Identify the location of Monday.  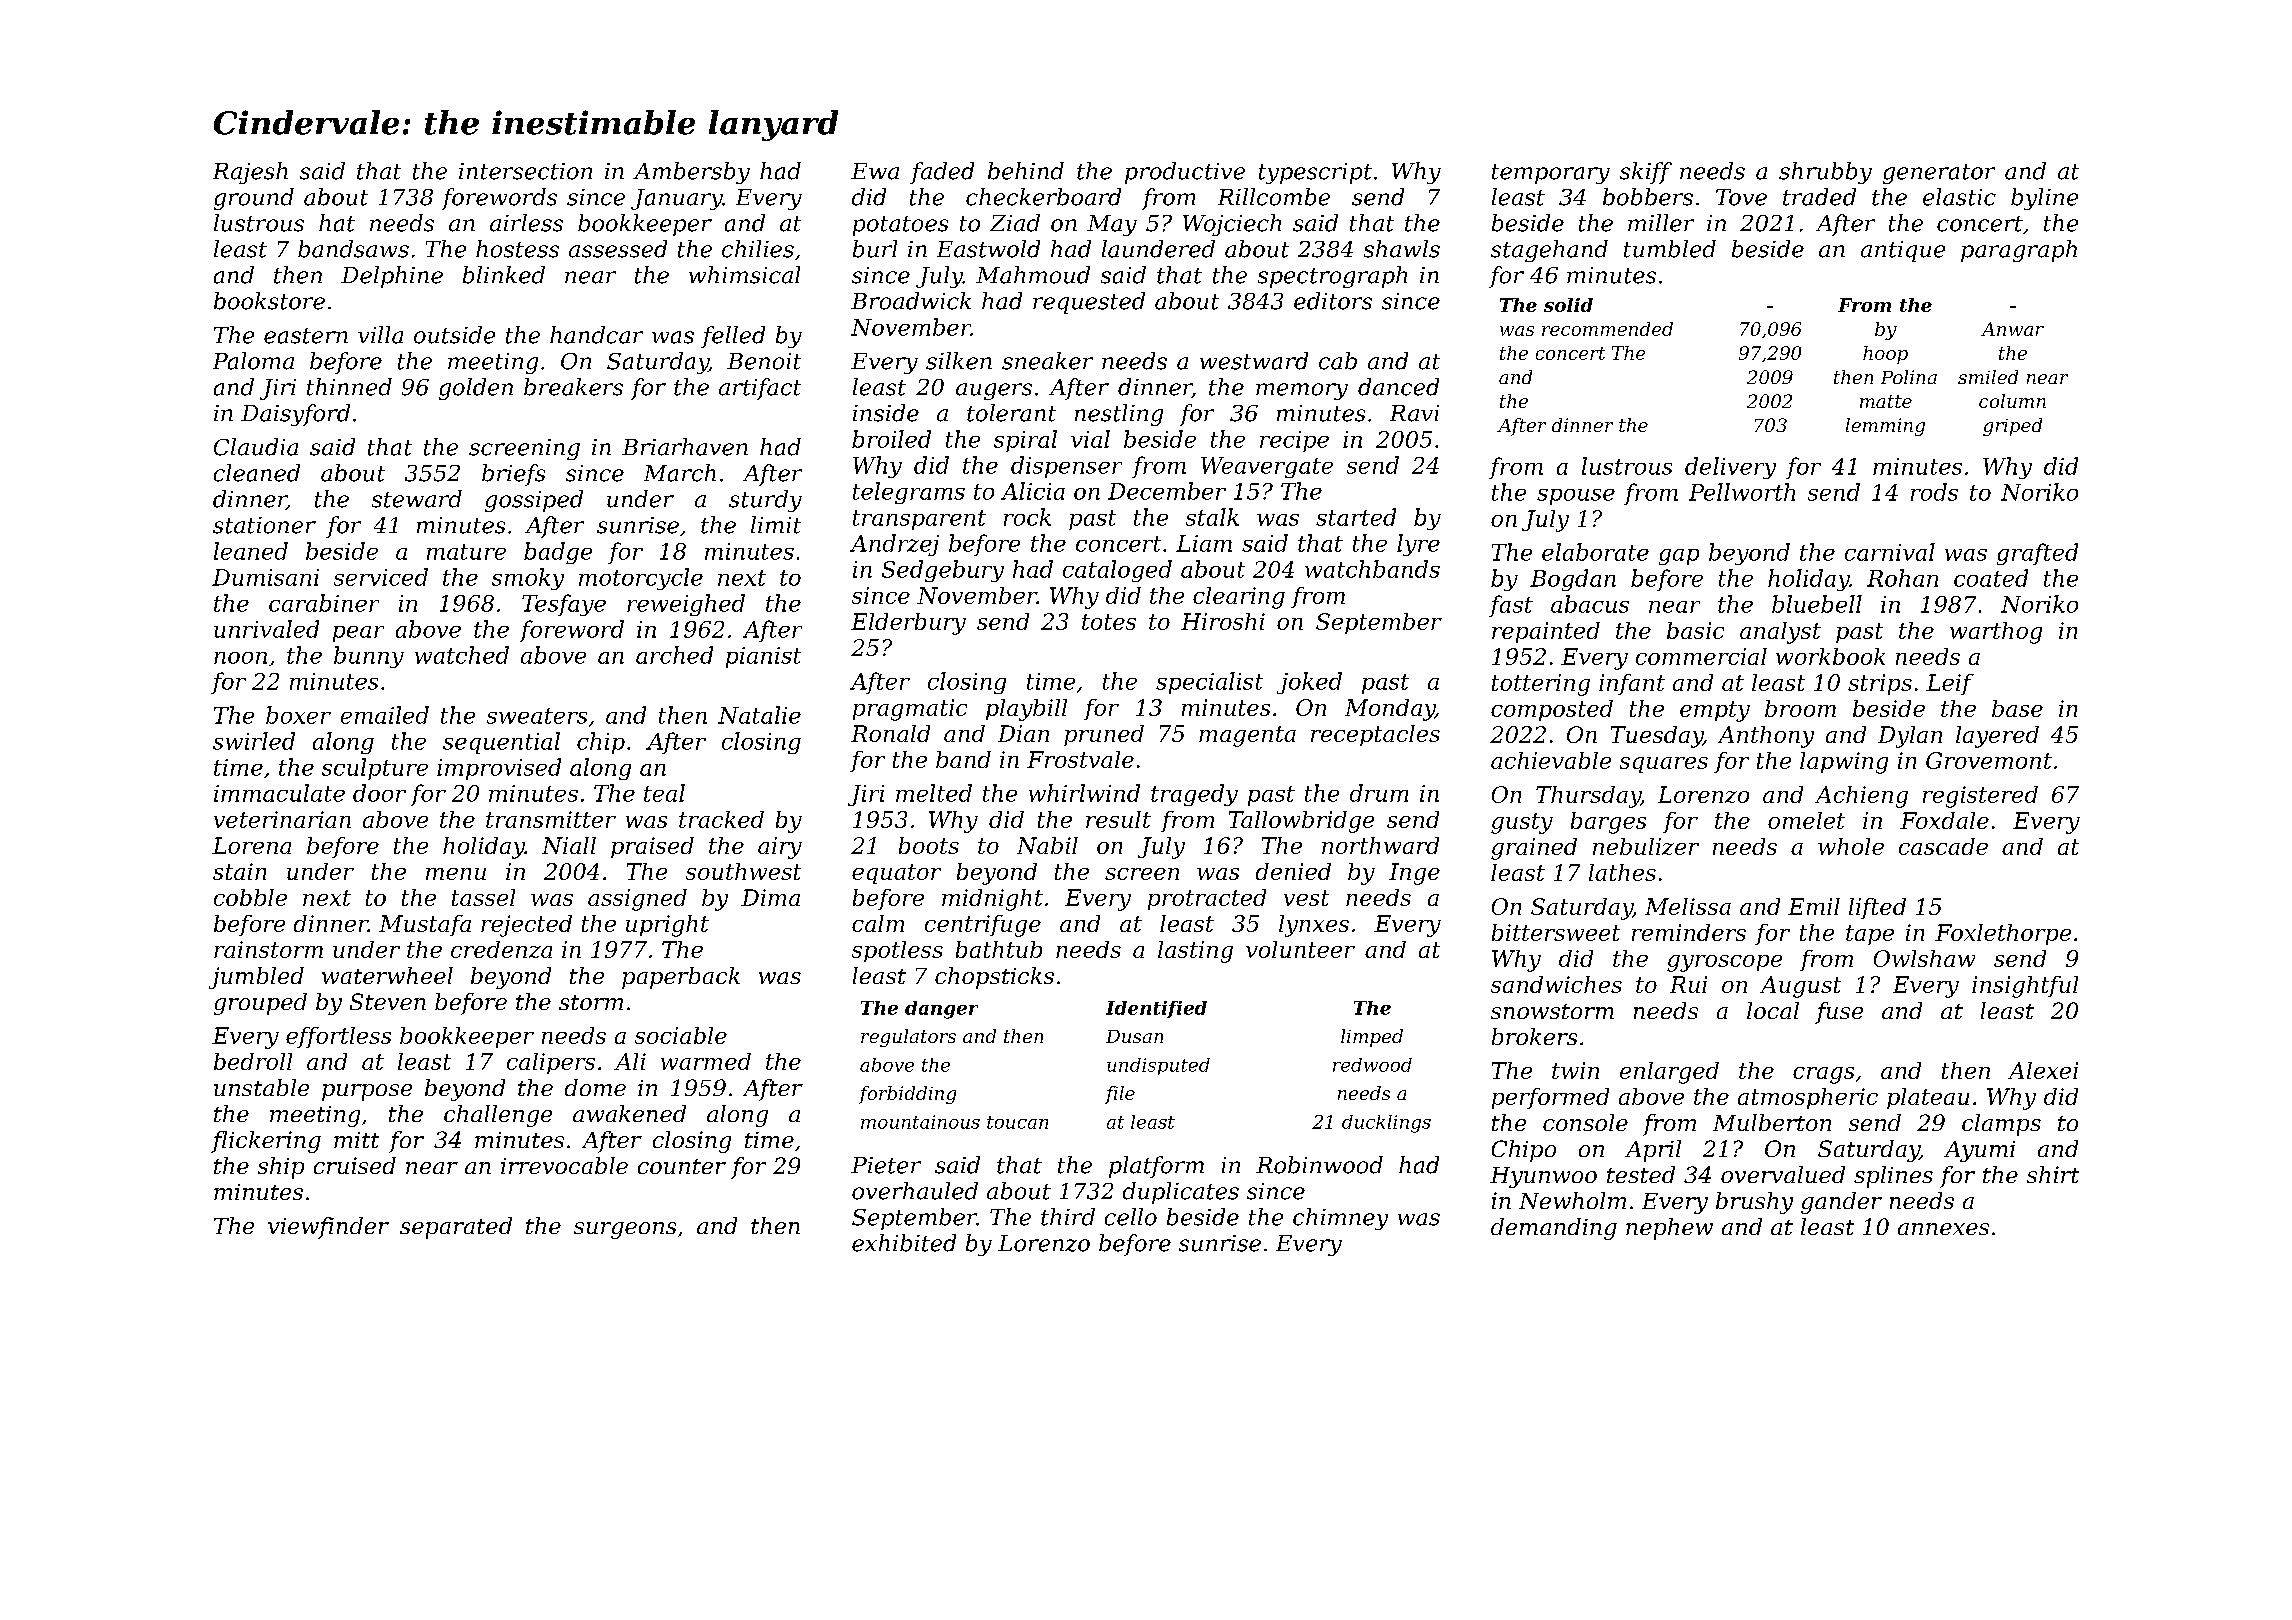
(1390, 710).
